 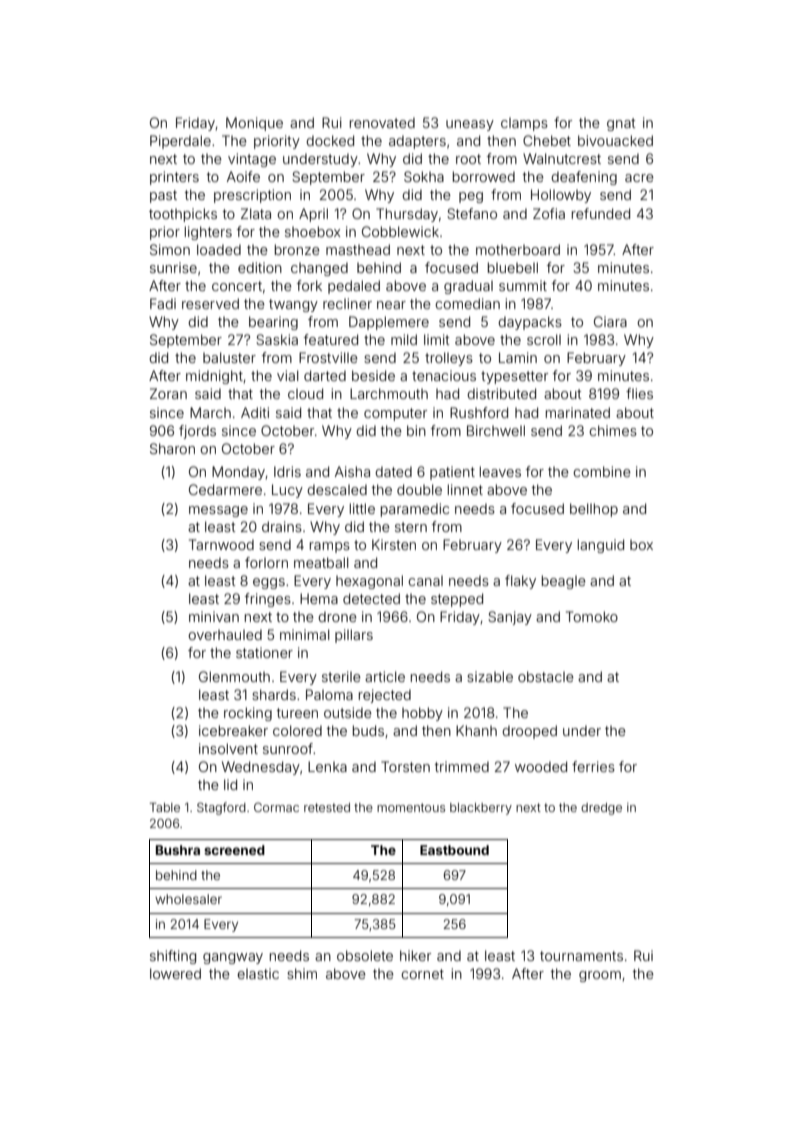 What do you see at coordinates (258, 973) in the document?
I see `elastic` at bounding box center [258, 973].
